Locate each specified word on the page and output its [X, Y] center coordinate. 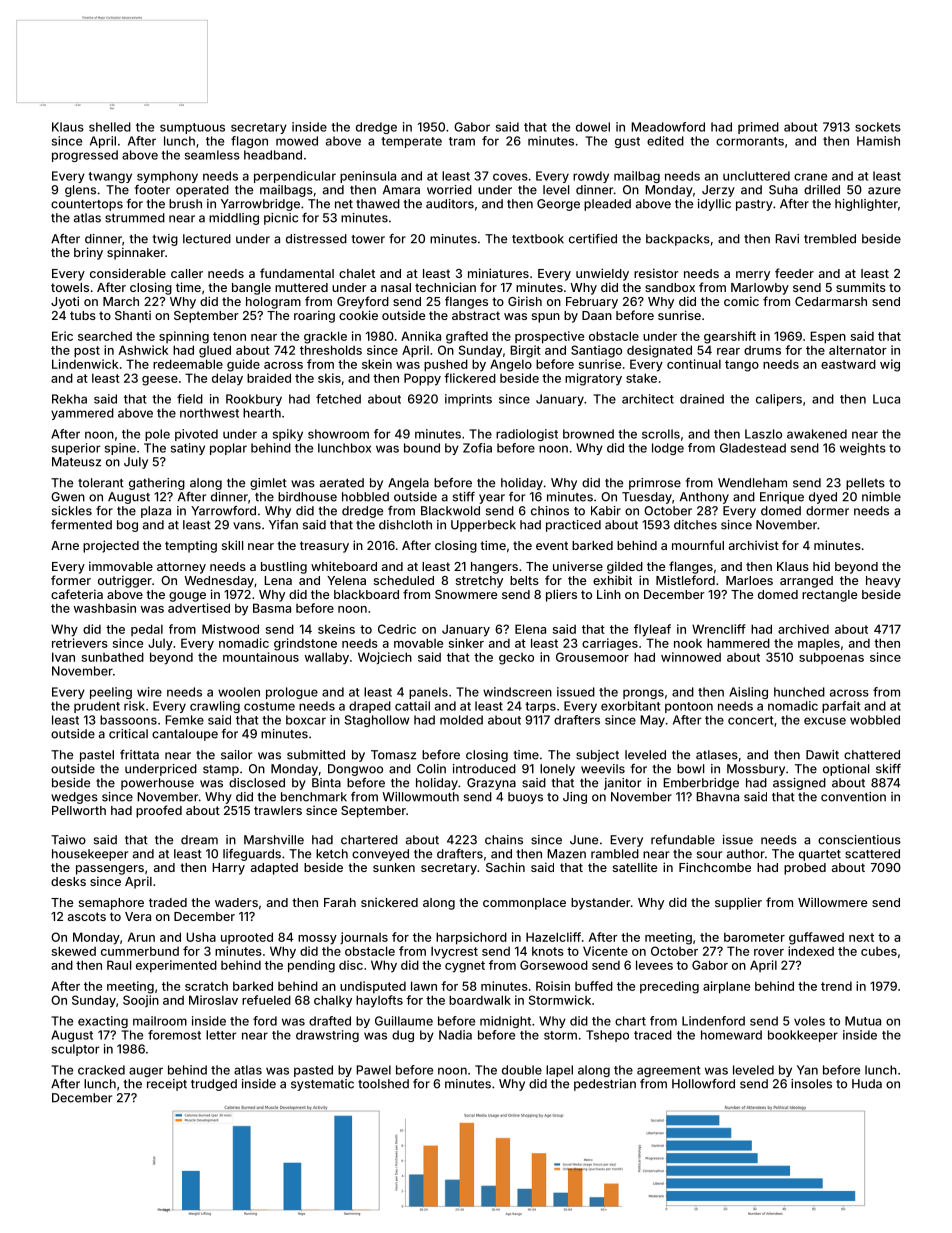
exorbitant [630, 706]
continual [694, 364]
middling [234, 219]
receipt [167, 1085]
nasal [396, 287]
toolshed [383, 1084]
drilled [822, 190]
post [87, 352]
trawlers [278, 810]
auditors [450, 204]
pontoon [689, 707]
